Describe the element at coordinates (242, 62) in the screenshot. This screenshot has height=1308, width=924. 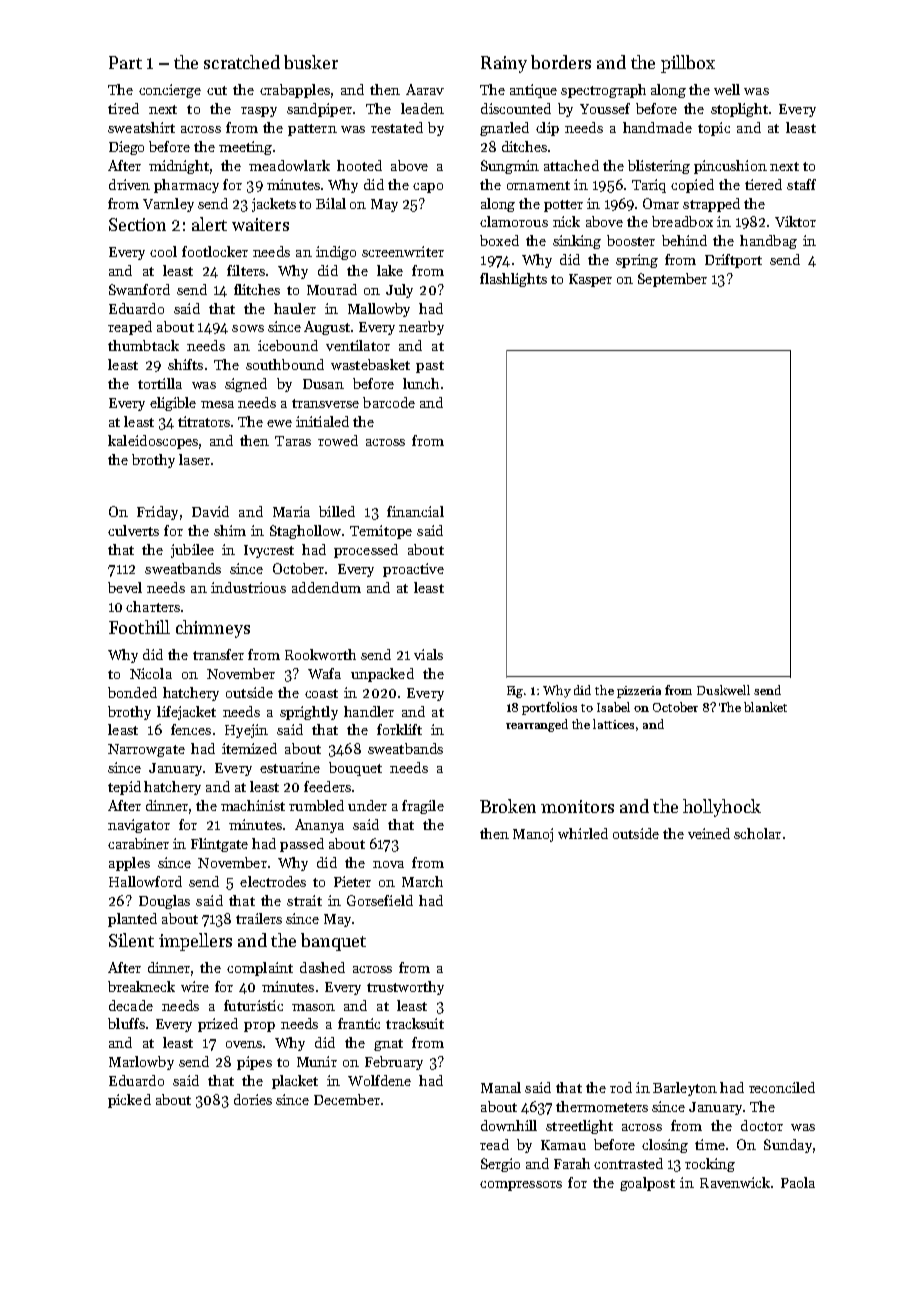
I see `scratched` at that location.
